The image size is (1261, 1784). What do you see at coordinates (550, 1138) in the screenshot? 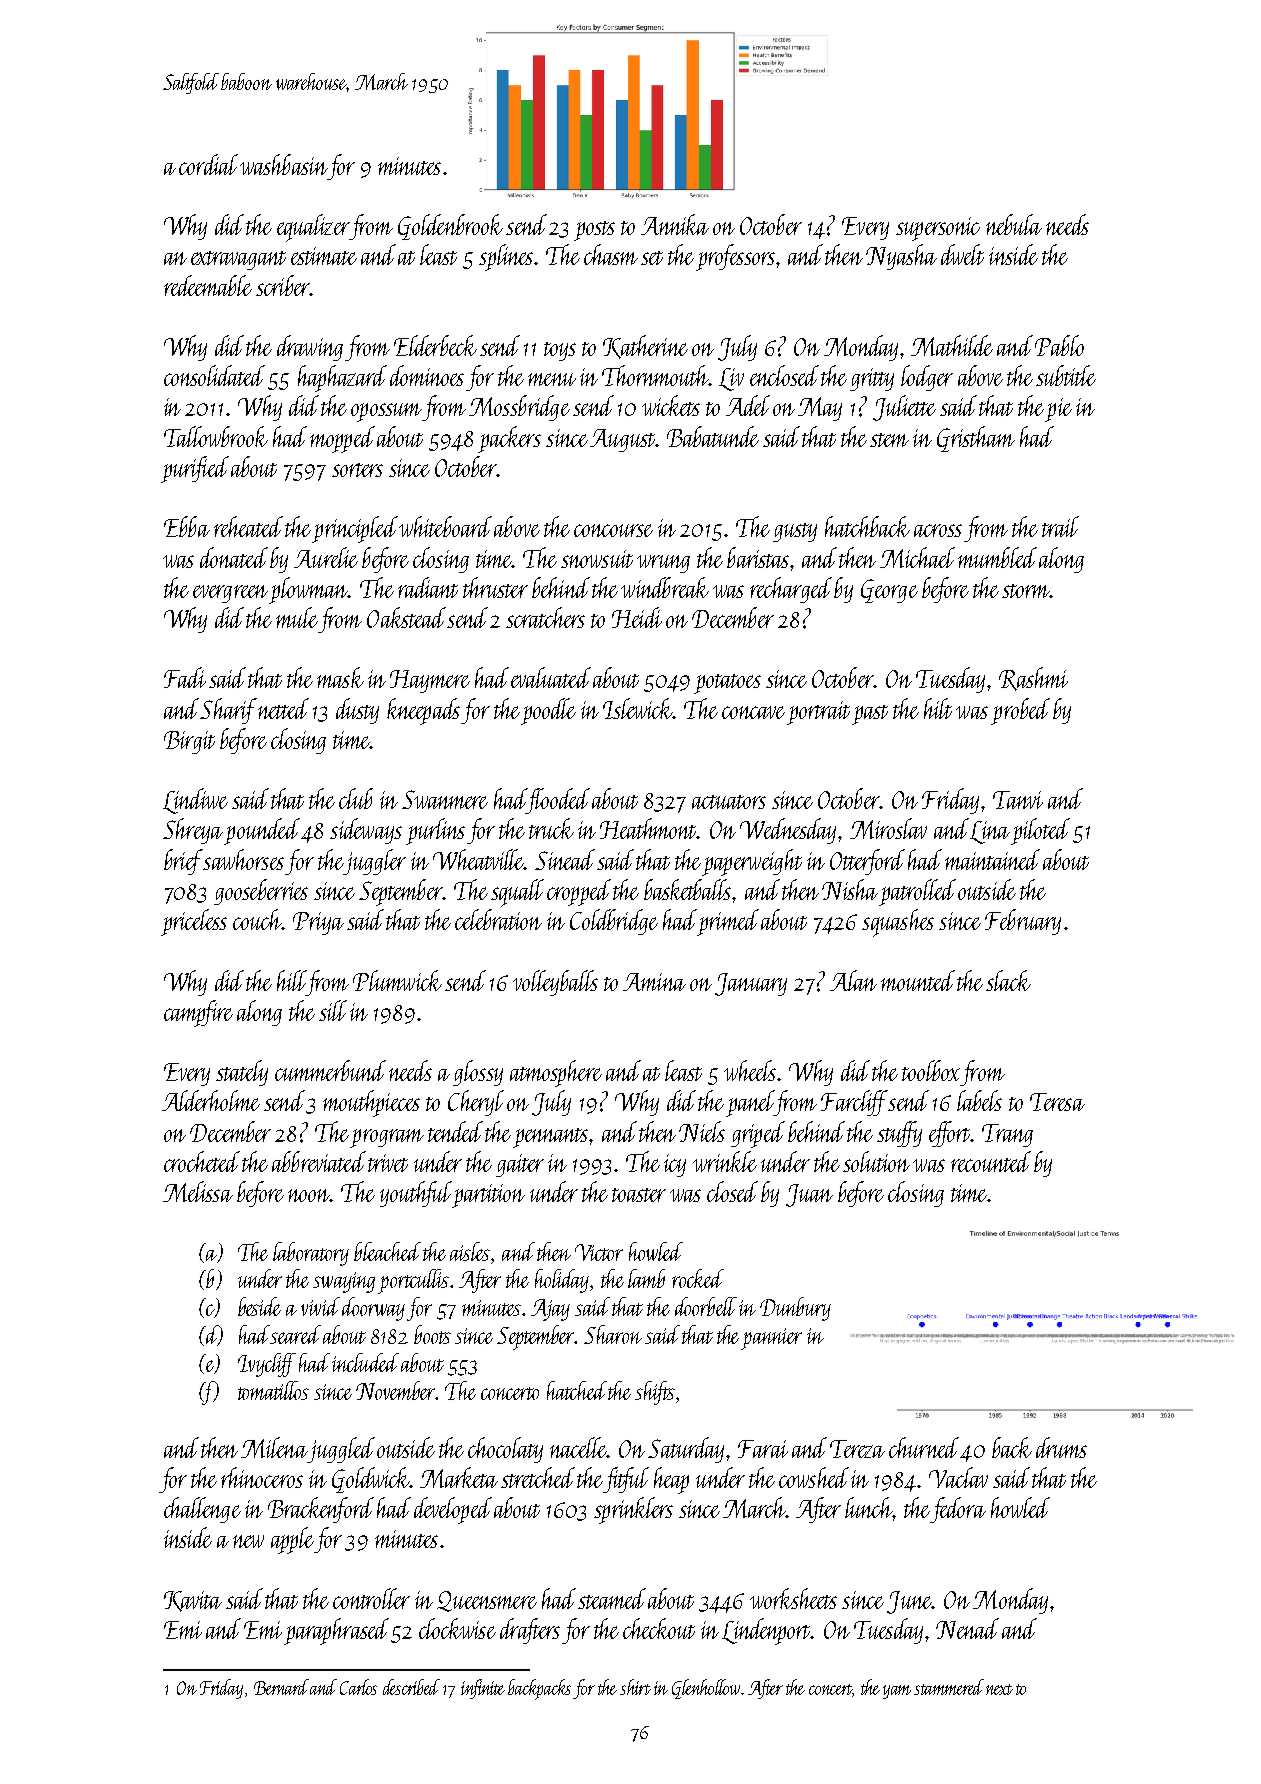
I see `pennants` at bounding box center [550, 1138].
